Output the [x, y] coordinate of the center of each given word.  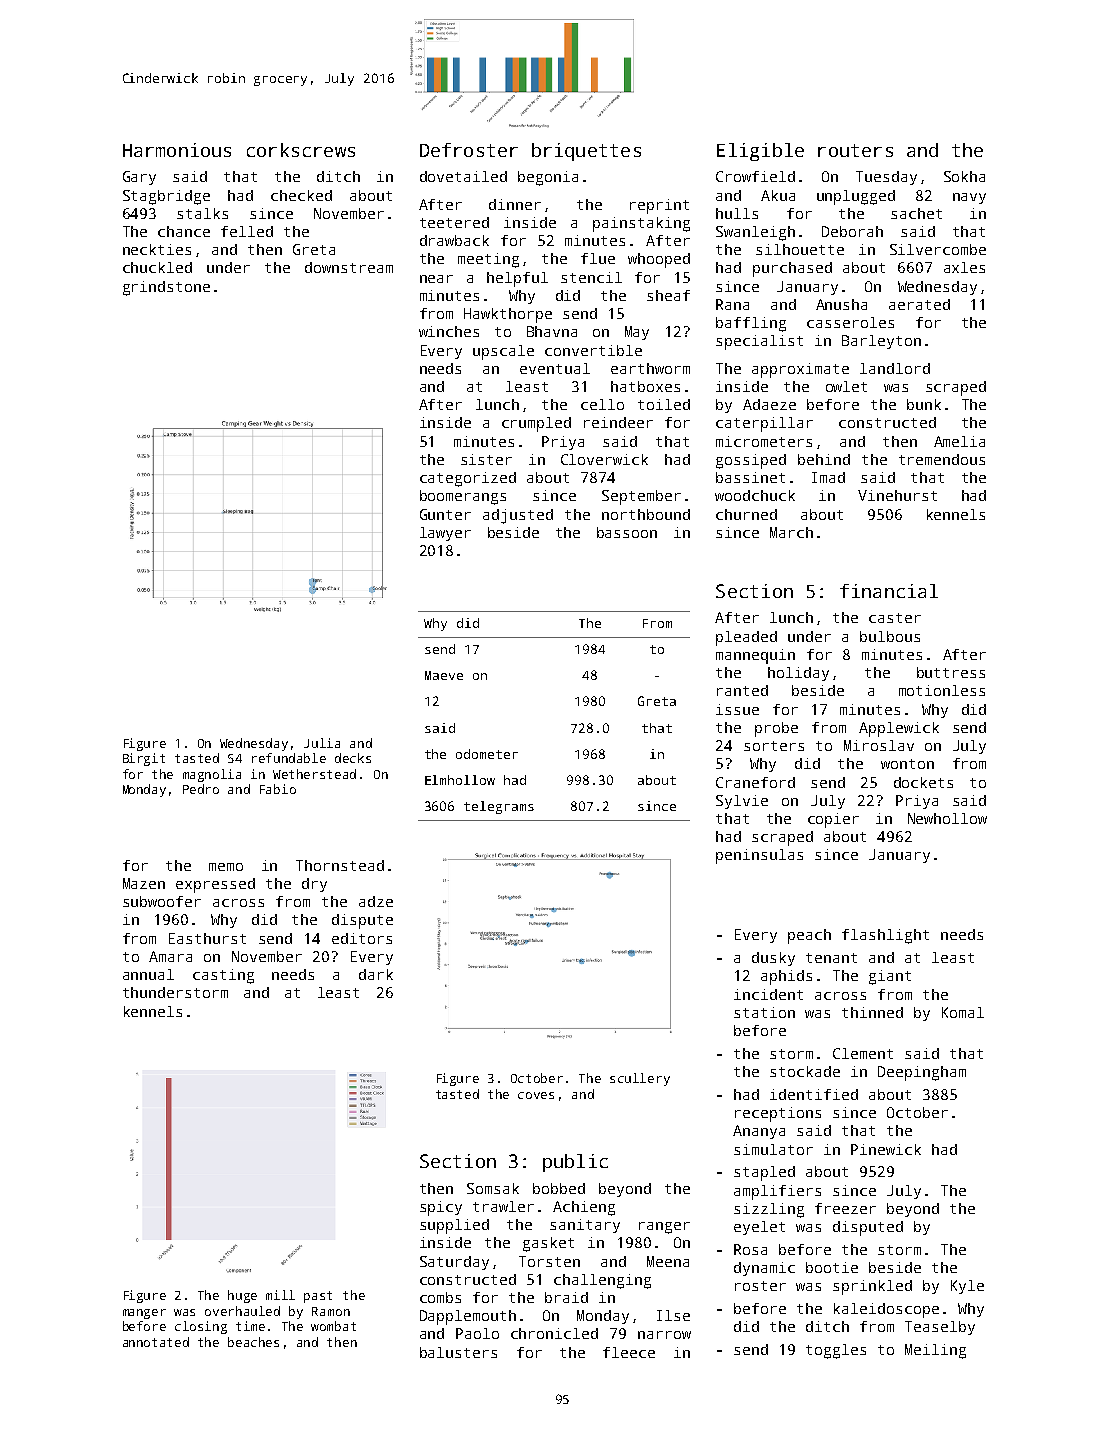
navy [969, 198]
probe [776, 729]
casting [223, 976]
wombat [333, 1326]
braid [566, 1297]
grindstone [166, 288]
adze [376, 901]
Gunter [445, 514]
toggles [836, 1351]
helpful [517, 279]
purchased [792, 269]
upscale [503, 352]
